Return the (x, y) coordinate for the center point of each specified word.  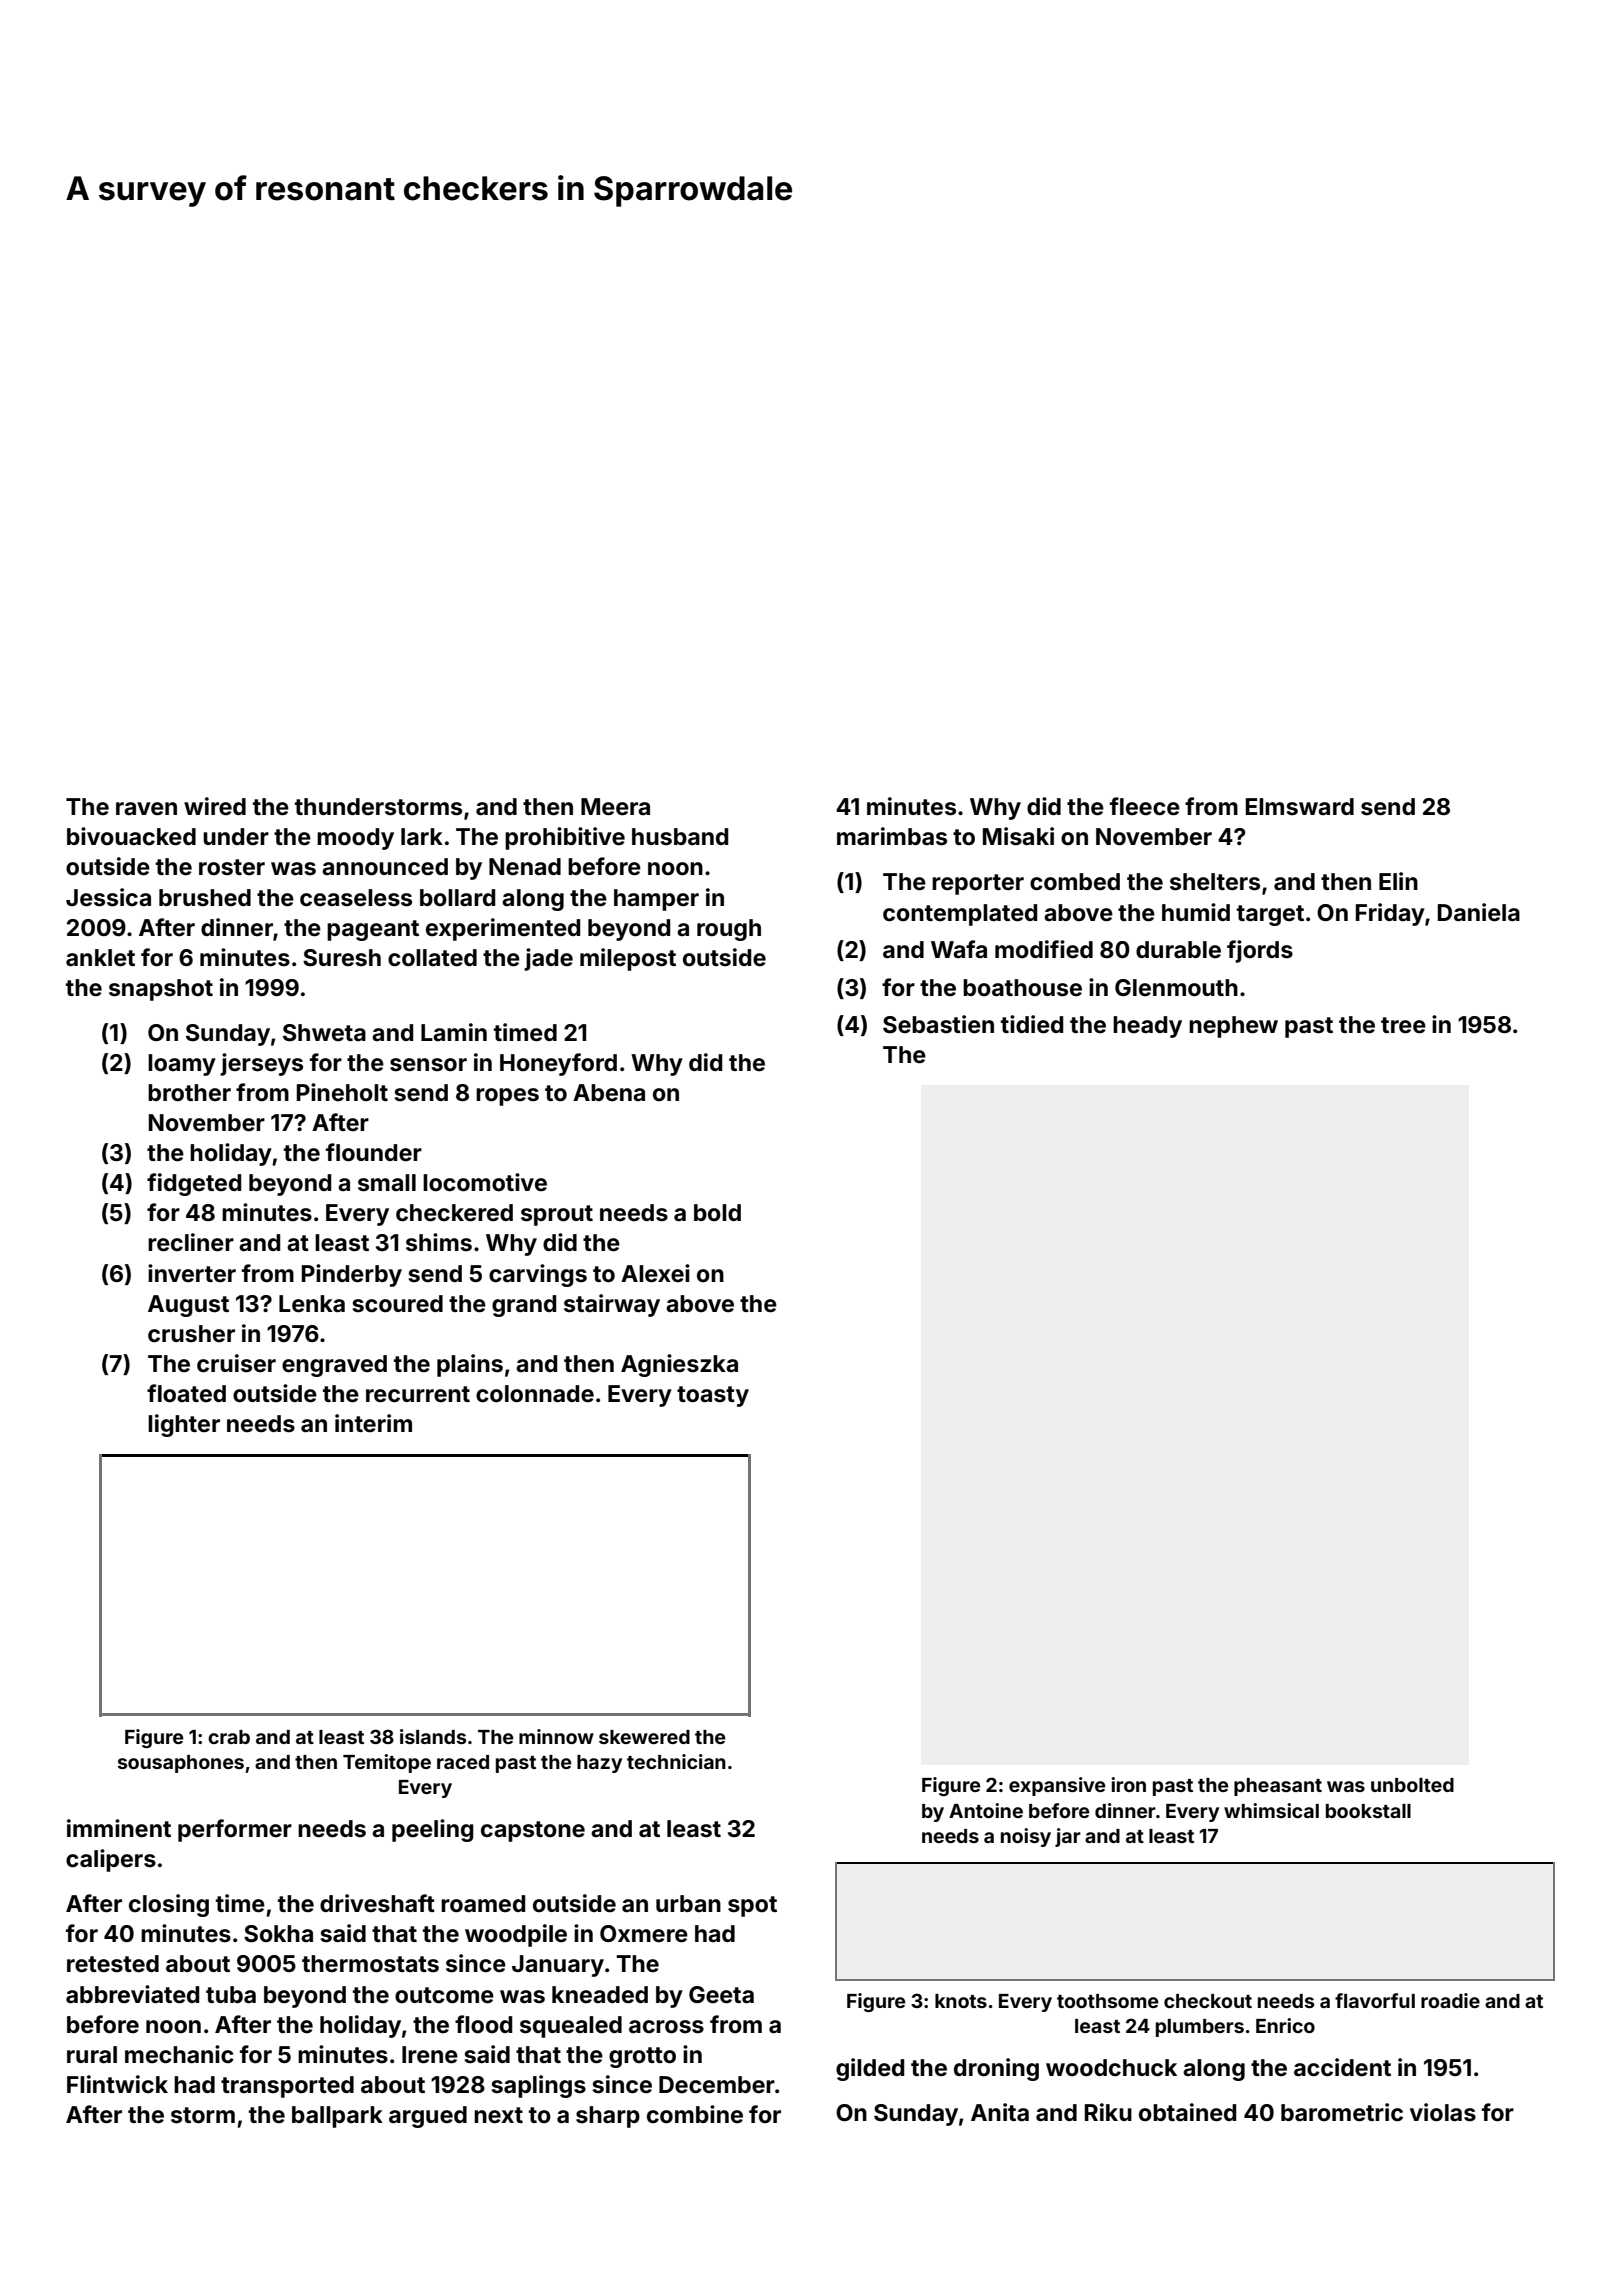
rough (729, 930)
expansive (1057, 1786)
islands (433, 1736)
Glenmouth (1176, 988)
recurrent (418, 1394)
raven (146, 809)
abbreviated (132, 1994)
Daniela (1479, 912)
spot (752, 1906)
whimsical (1271, 1810)
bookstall (1368, 1811)
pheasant (1278, 1787)
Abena (609, 1092)
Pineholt (342, 1092)
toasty (713, 1396)
